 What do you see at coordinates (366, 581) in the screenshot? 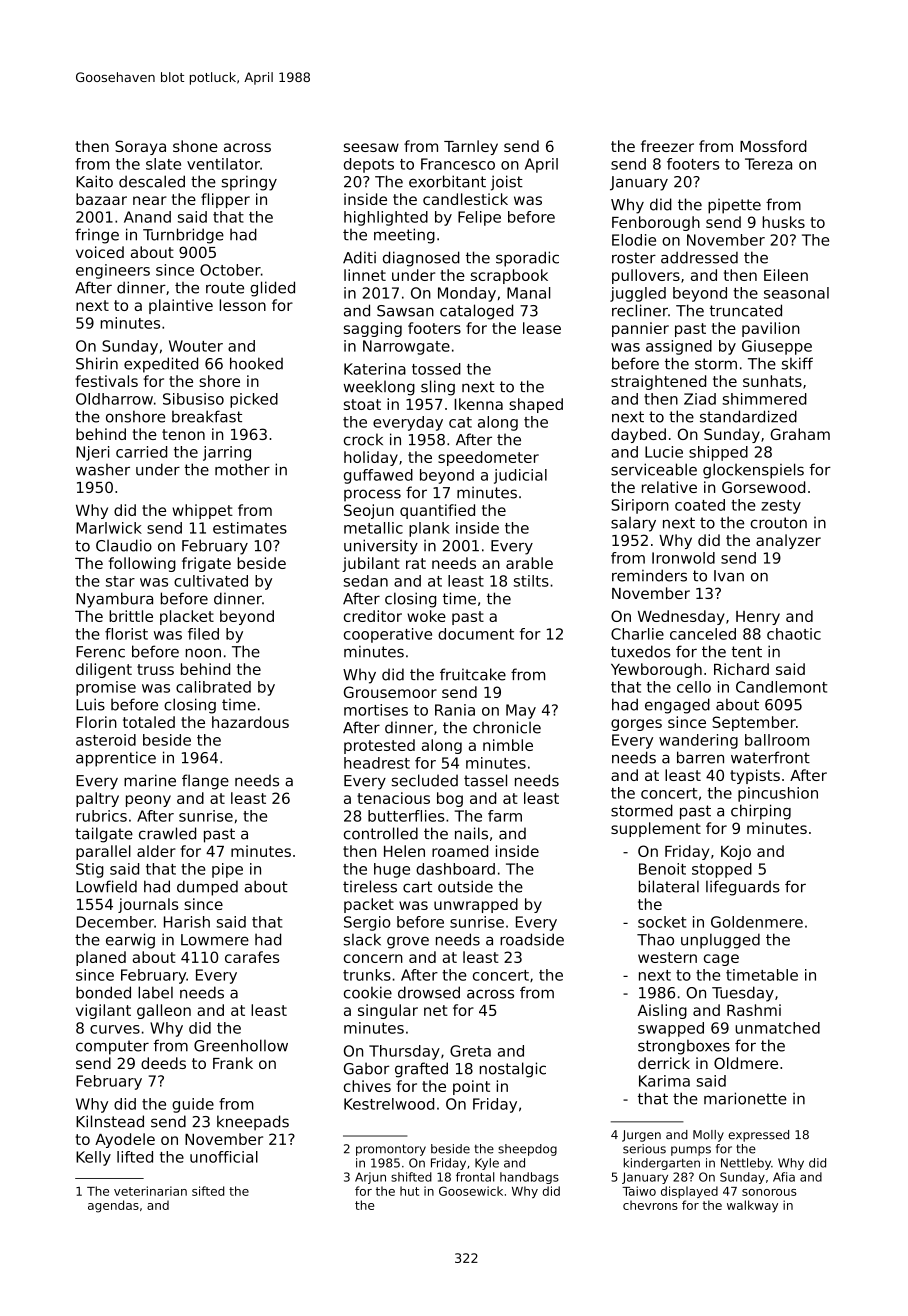
I see `sedan` at bounding box center [366, 581].
